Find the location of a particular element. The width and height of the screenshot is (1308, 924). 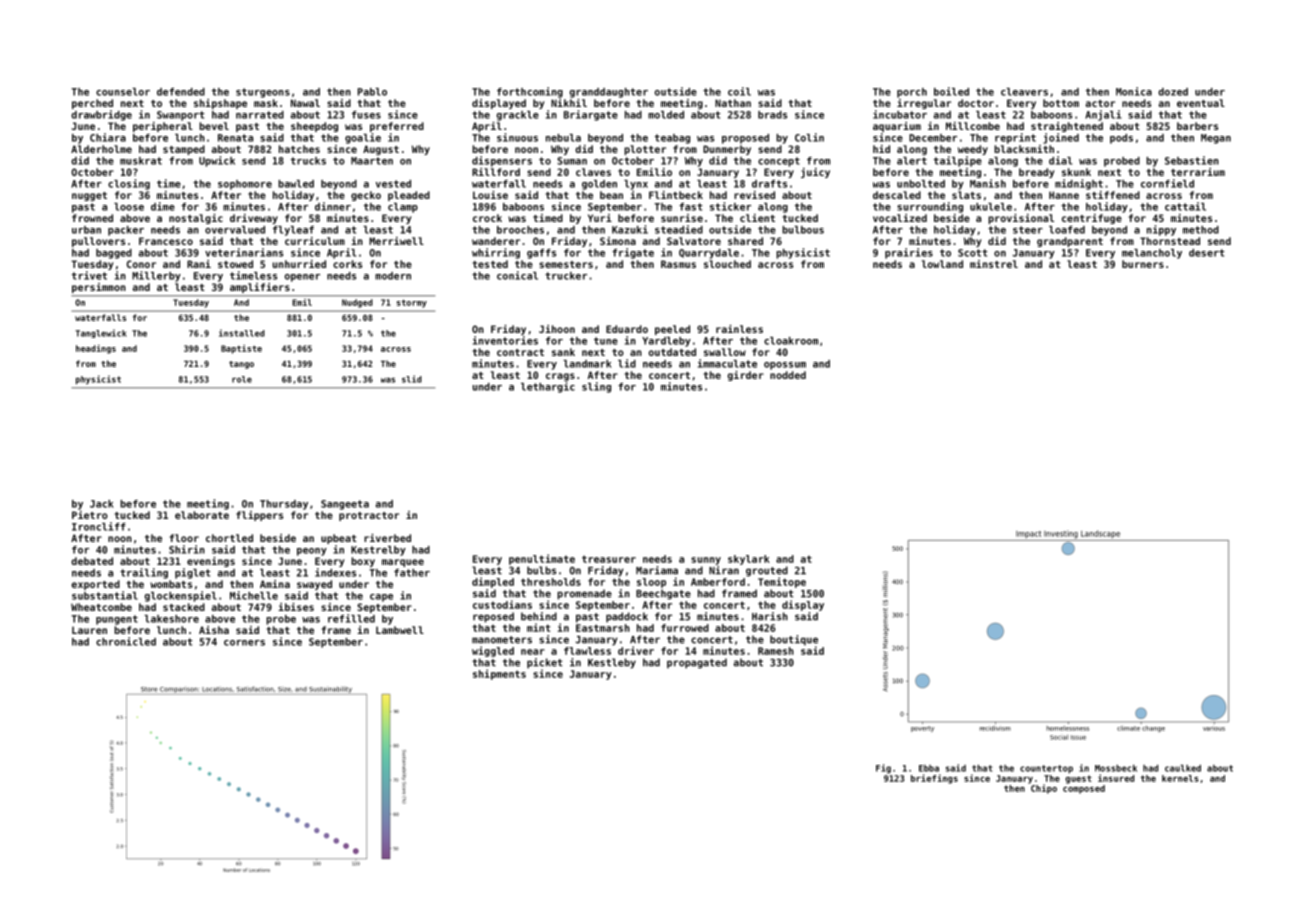

urban is located at coordinates (86, 230).
